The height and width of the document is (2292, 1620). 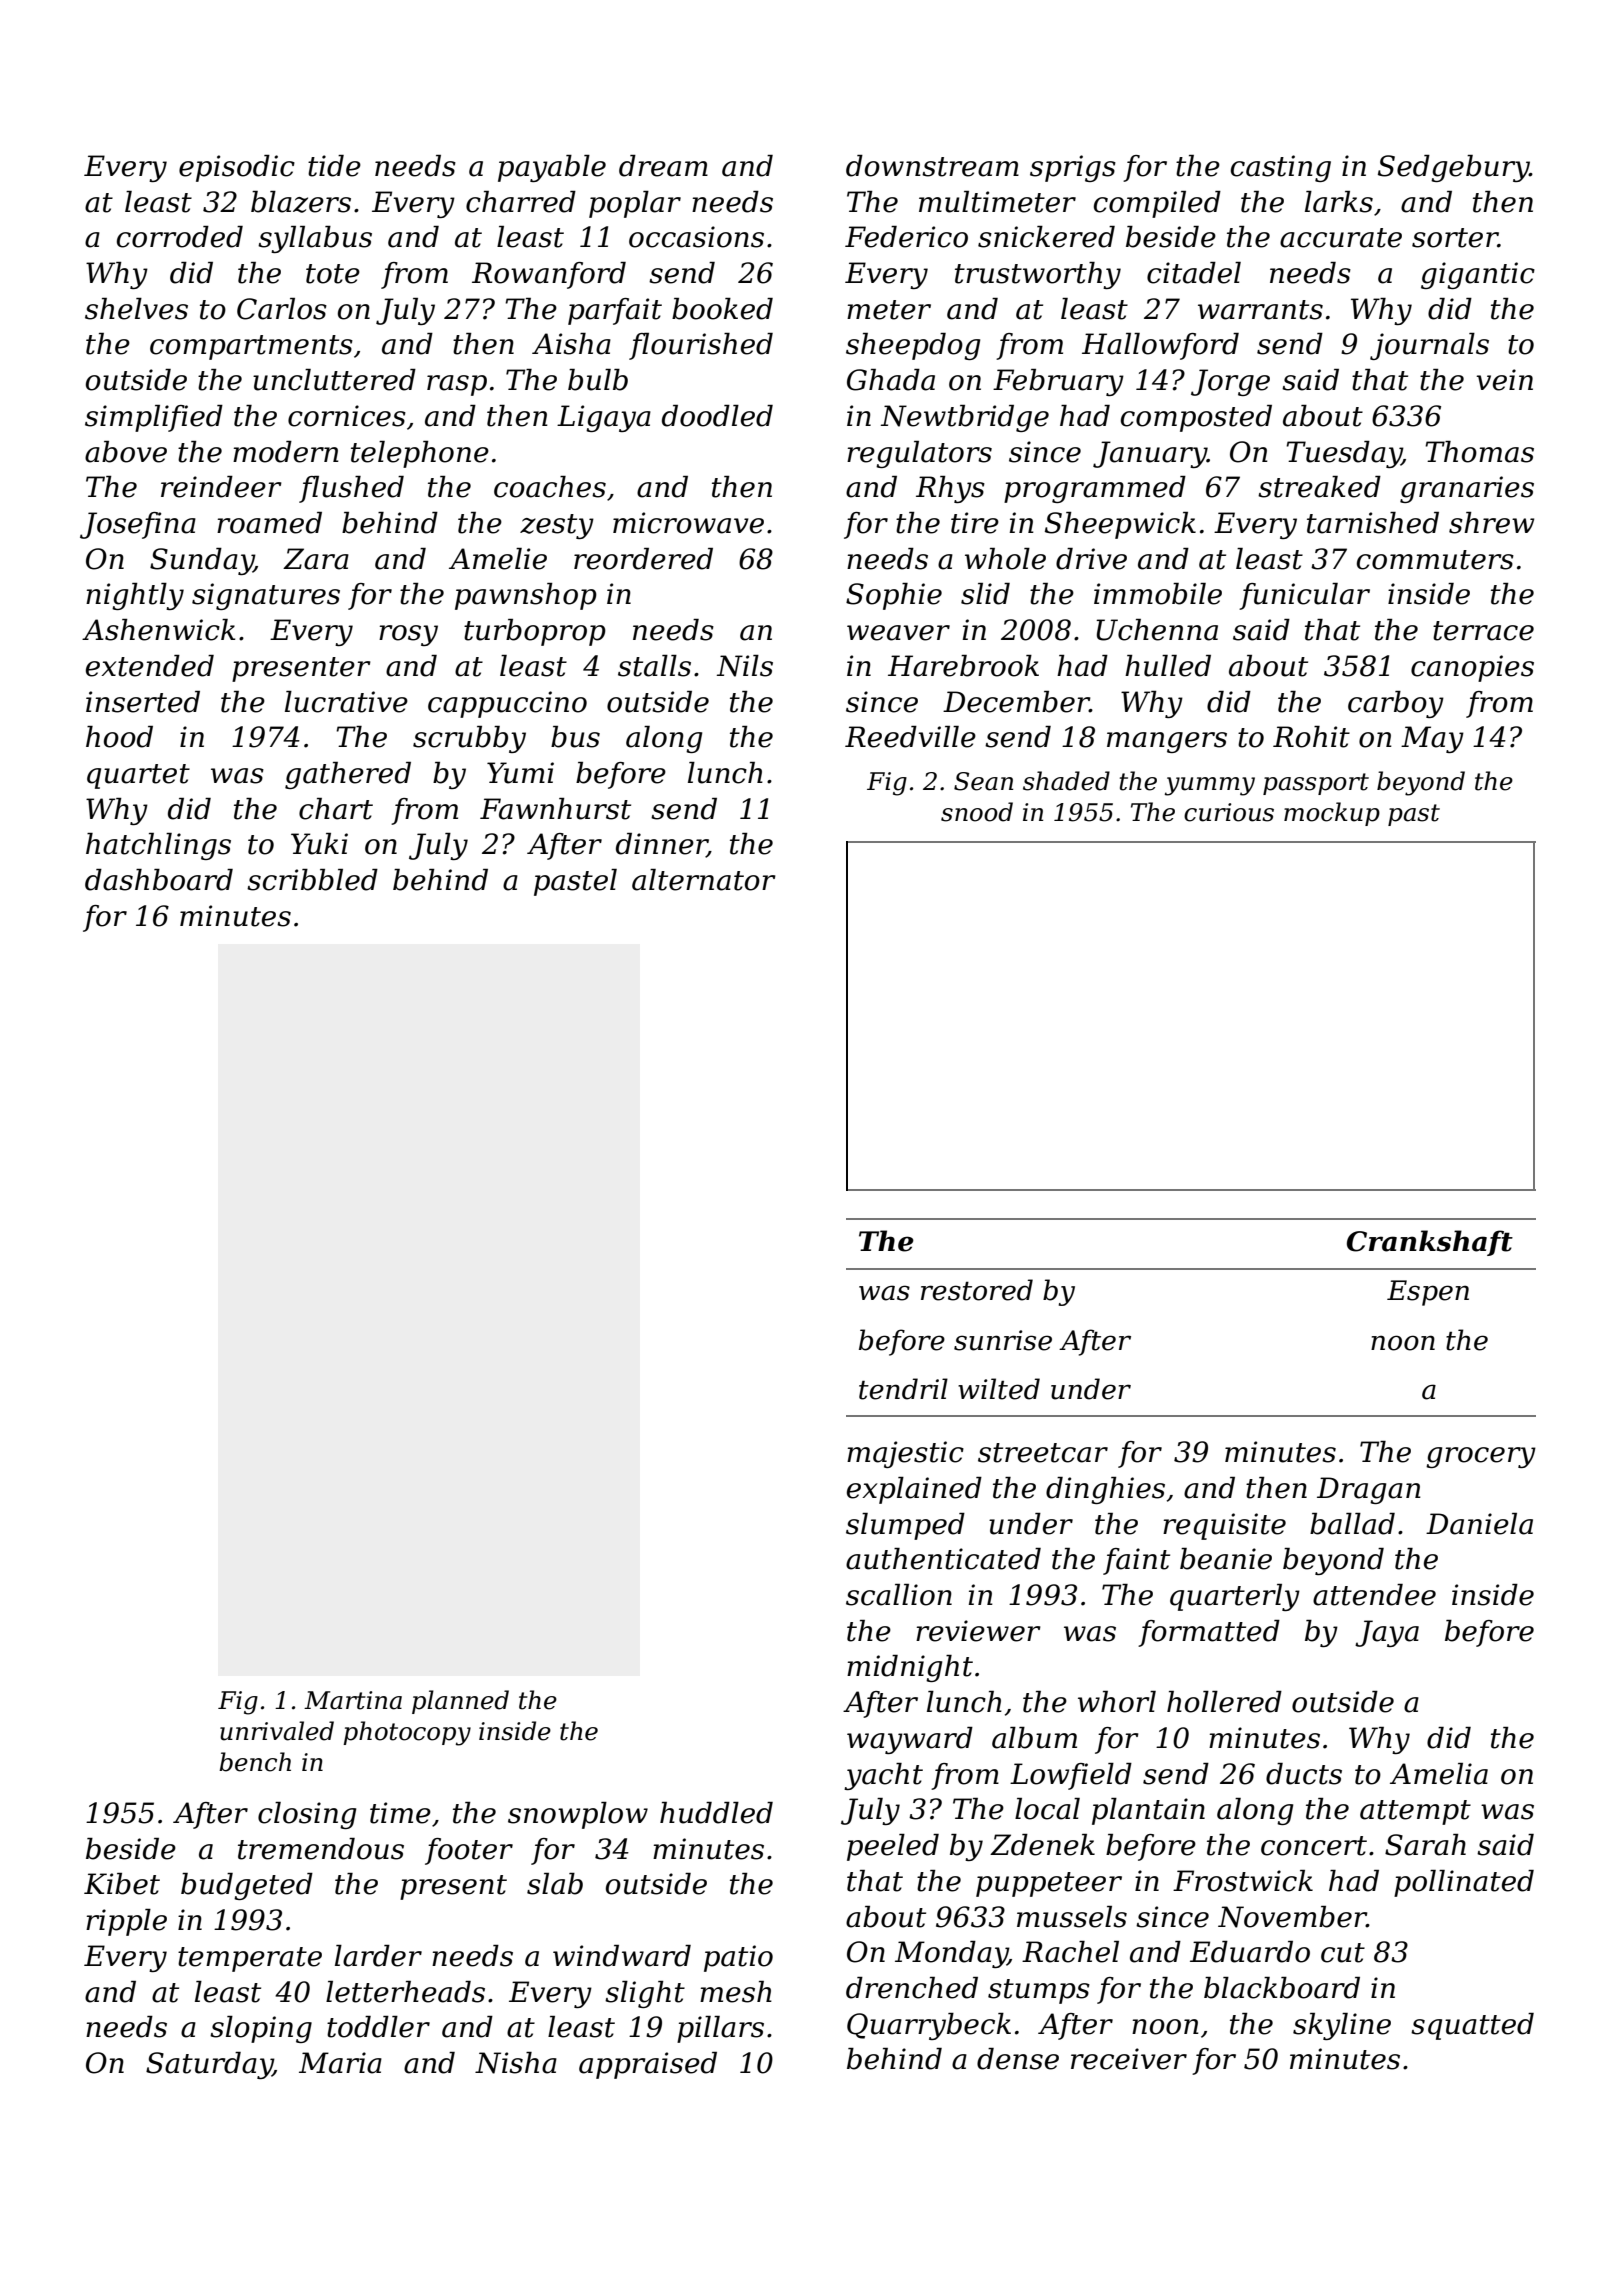 What do you see at coordinates (906, 237) in the document?
I see `Federico` at bounding box center [906, 237].
